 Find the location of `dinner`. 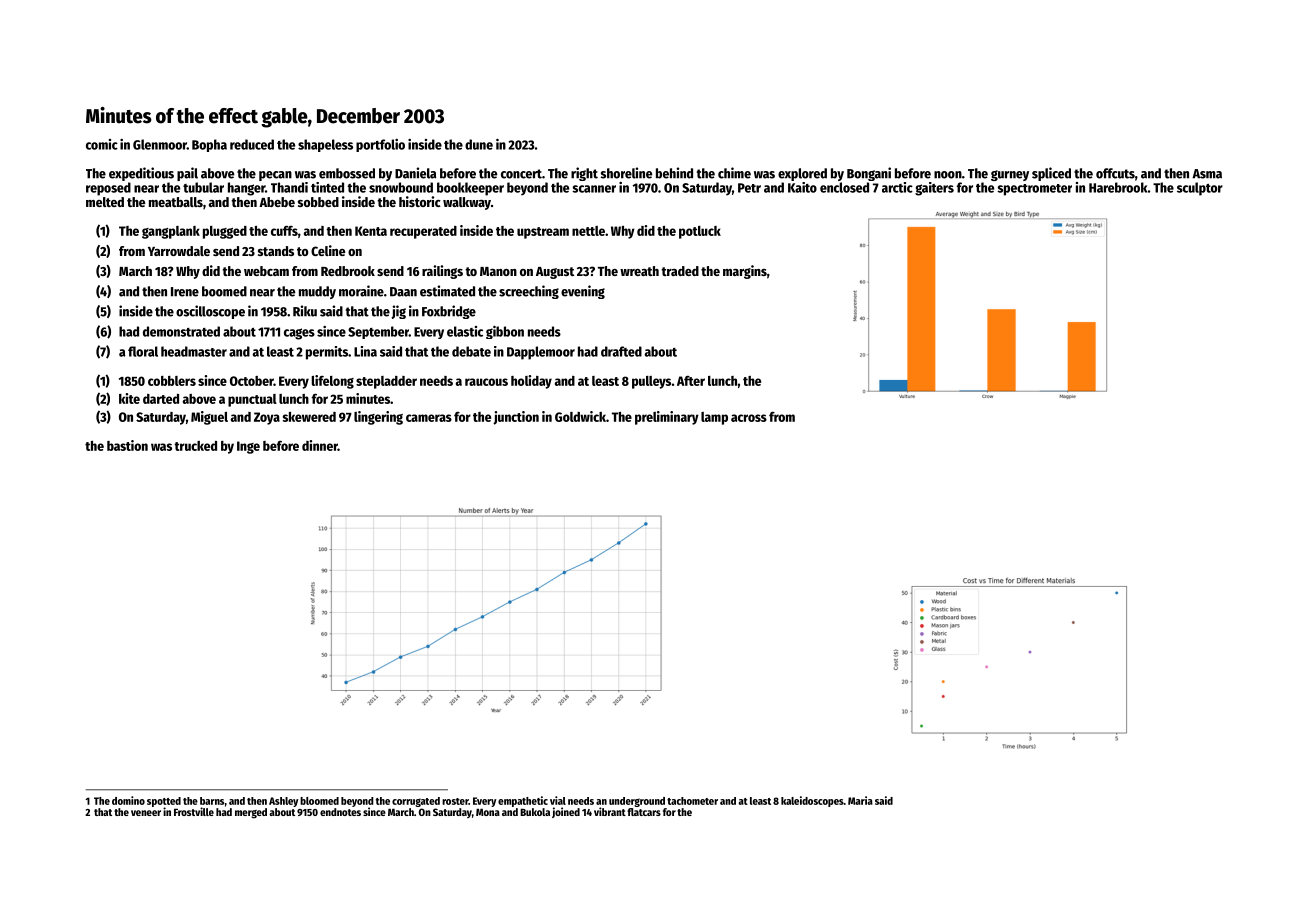

dinner is located at coordinates (320, 445).
